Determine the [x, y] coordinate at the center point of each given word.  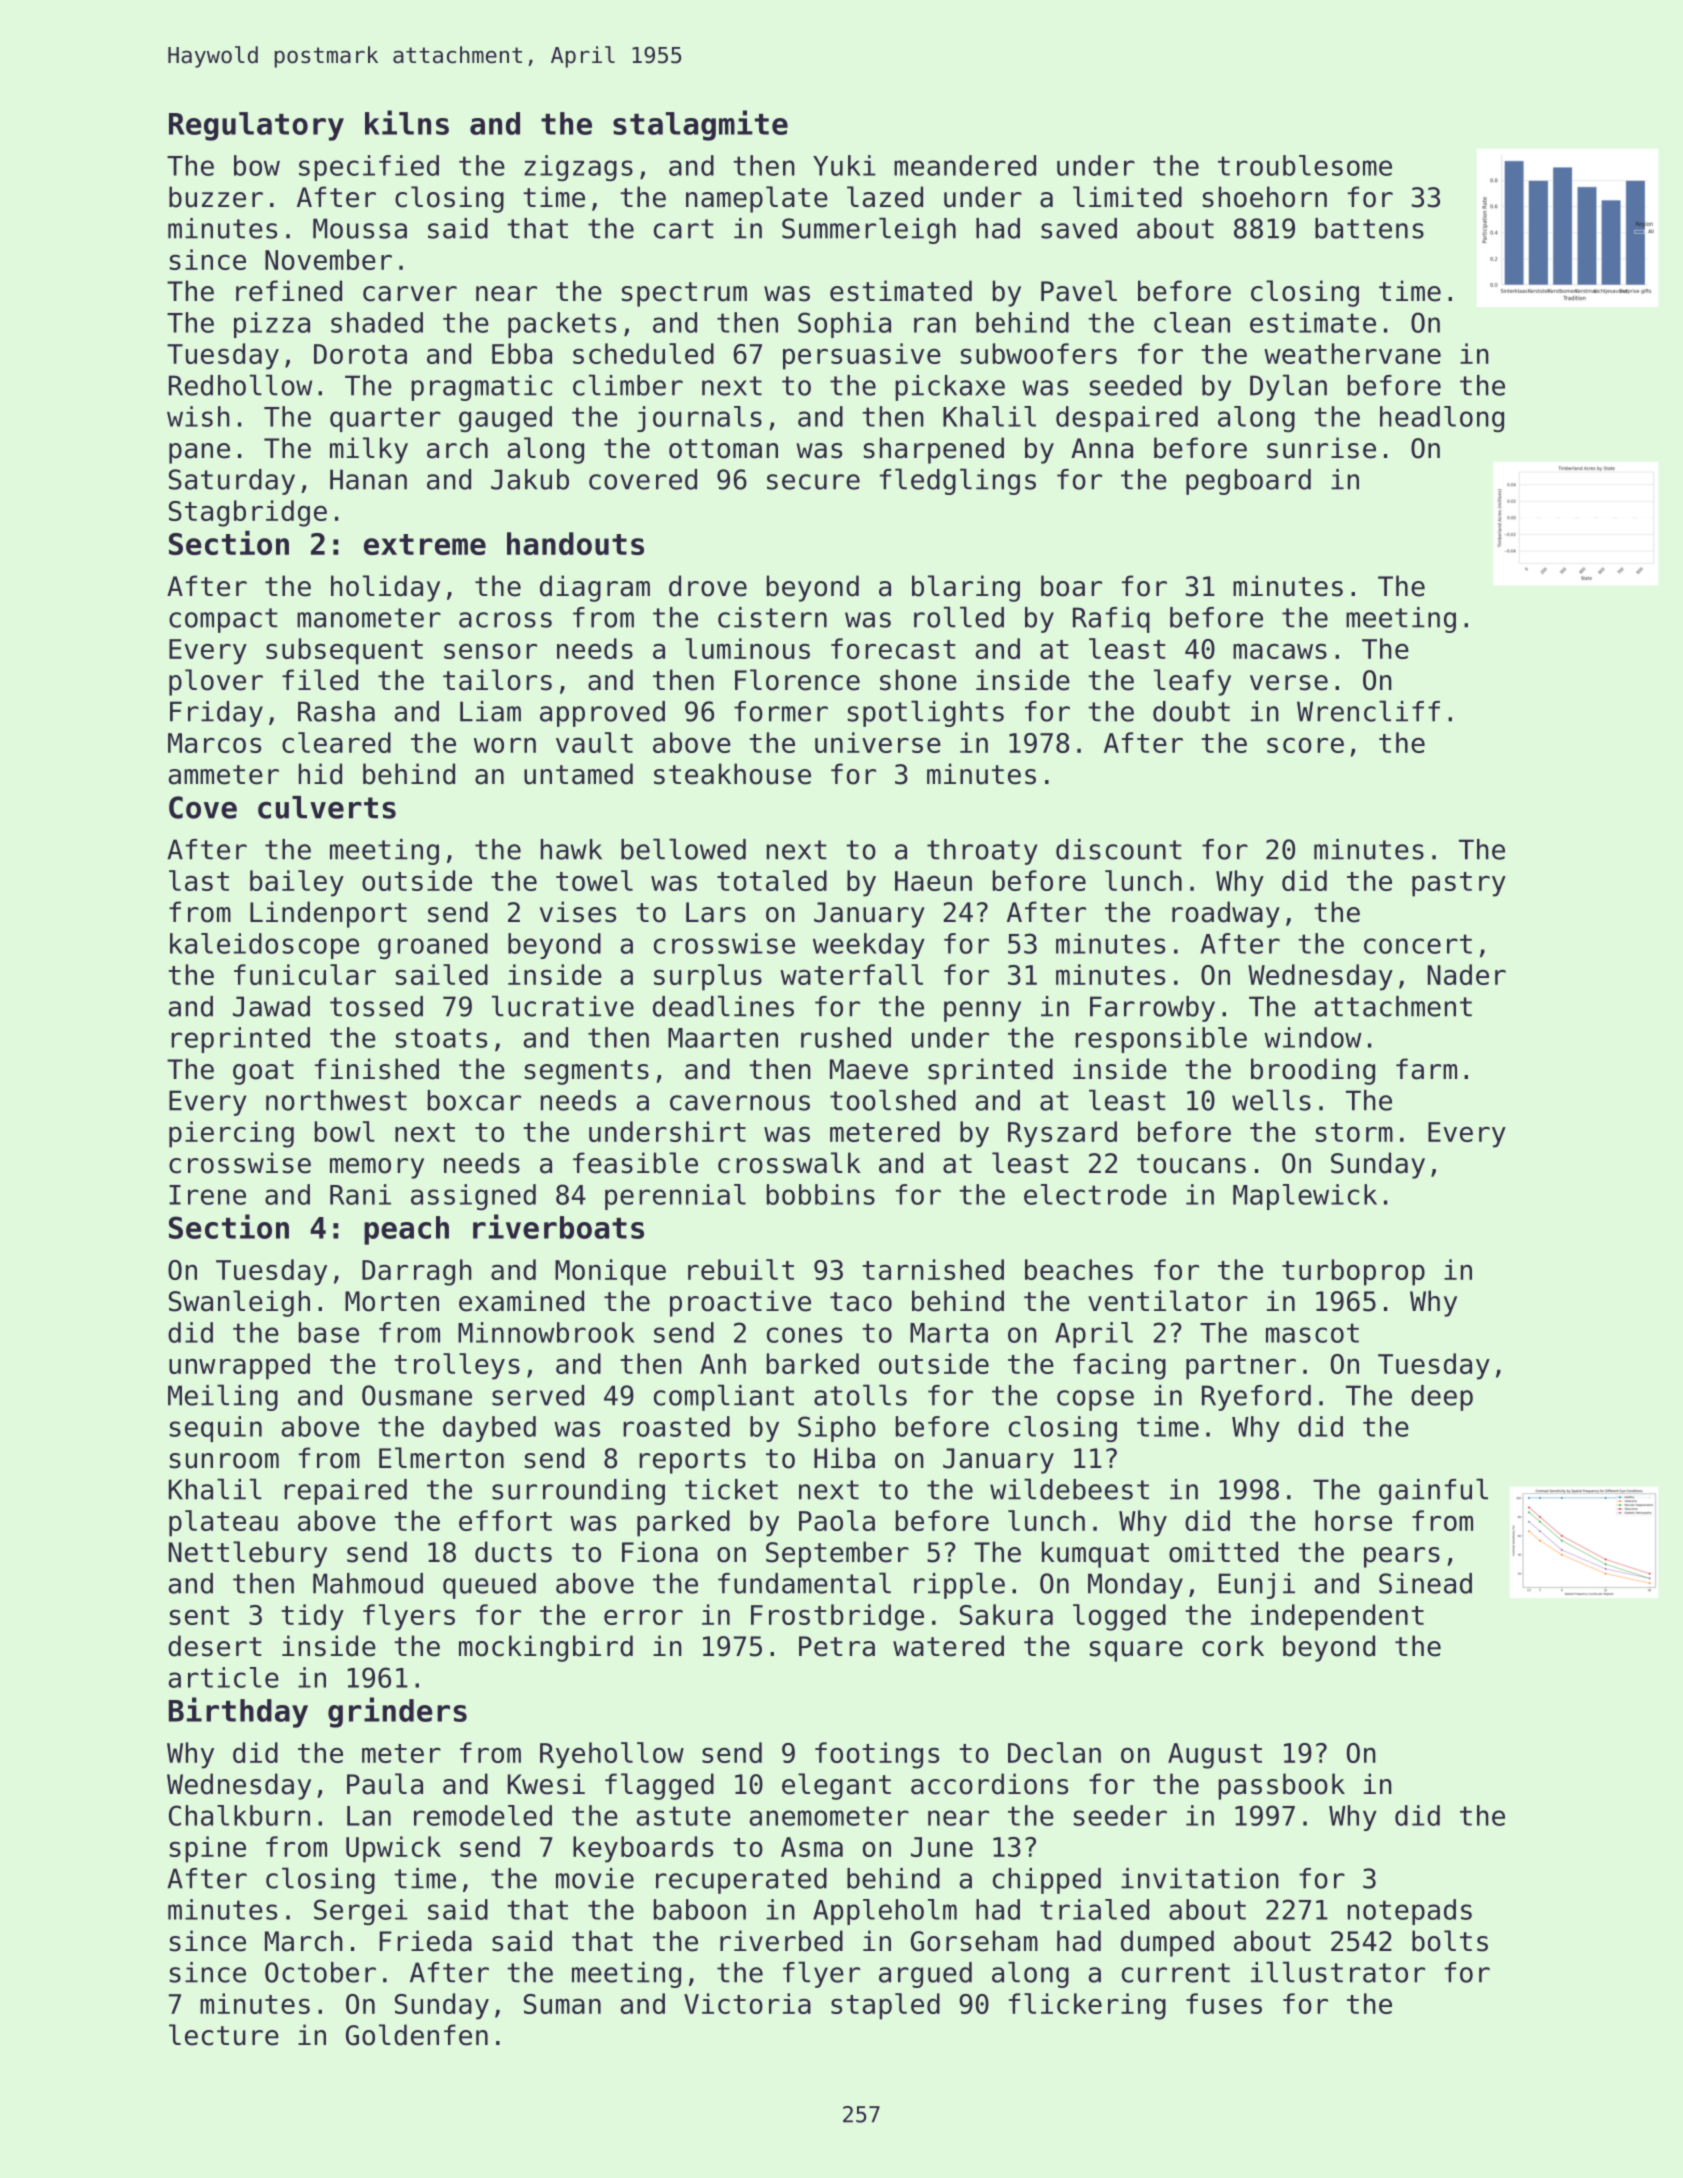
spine [208, 1849]
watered [948, 1646]
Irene [207, 1195]
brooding [1313, 1071]
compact [223, 620]
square [1136, 1651]
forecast [893, 648]
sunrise [1321, 448]
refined [289, 291]
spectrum [684, 294]
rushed [846, 1037]
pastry [1459, 884]
